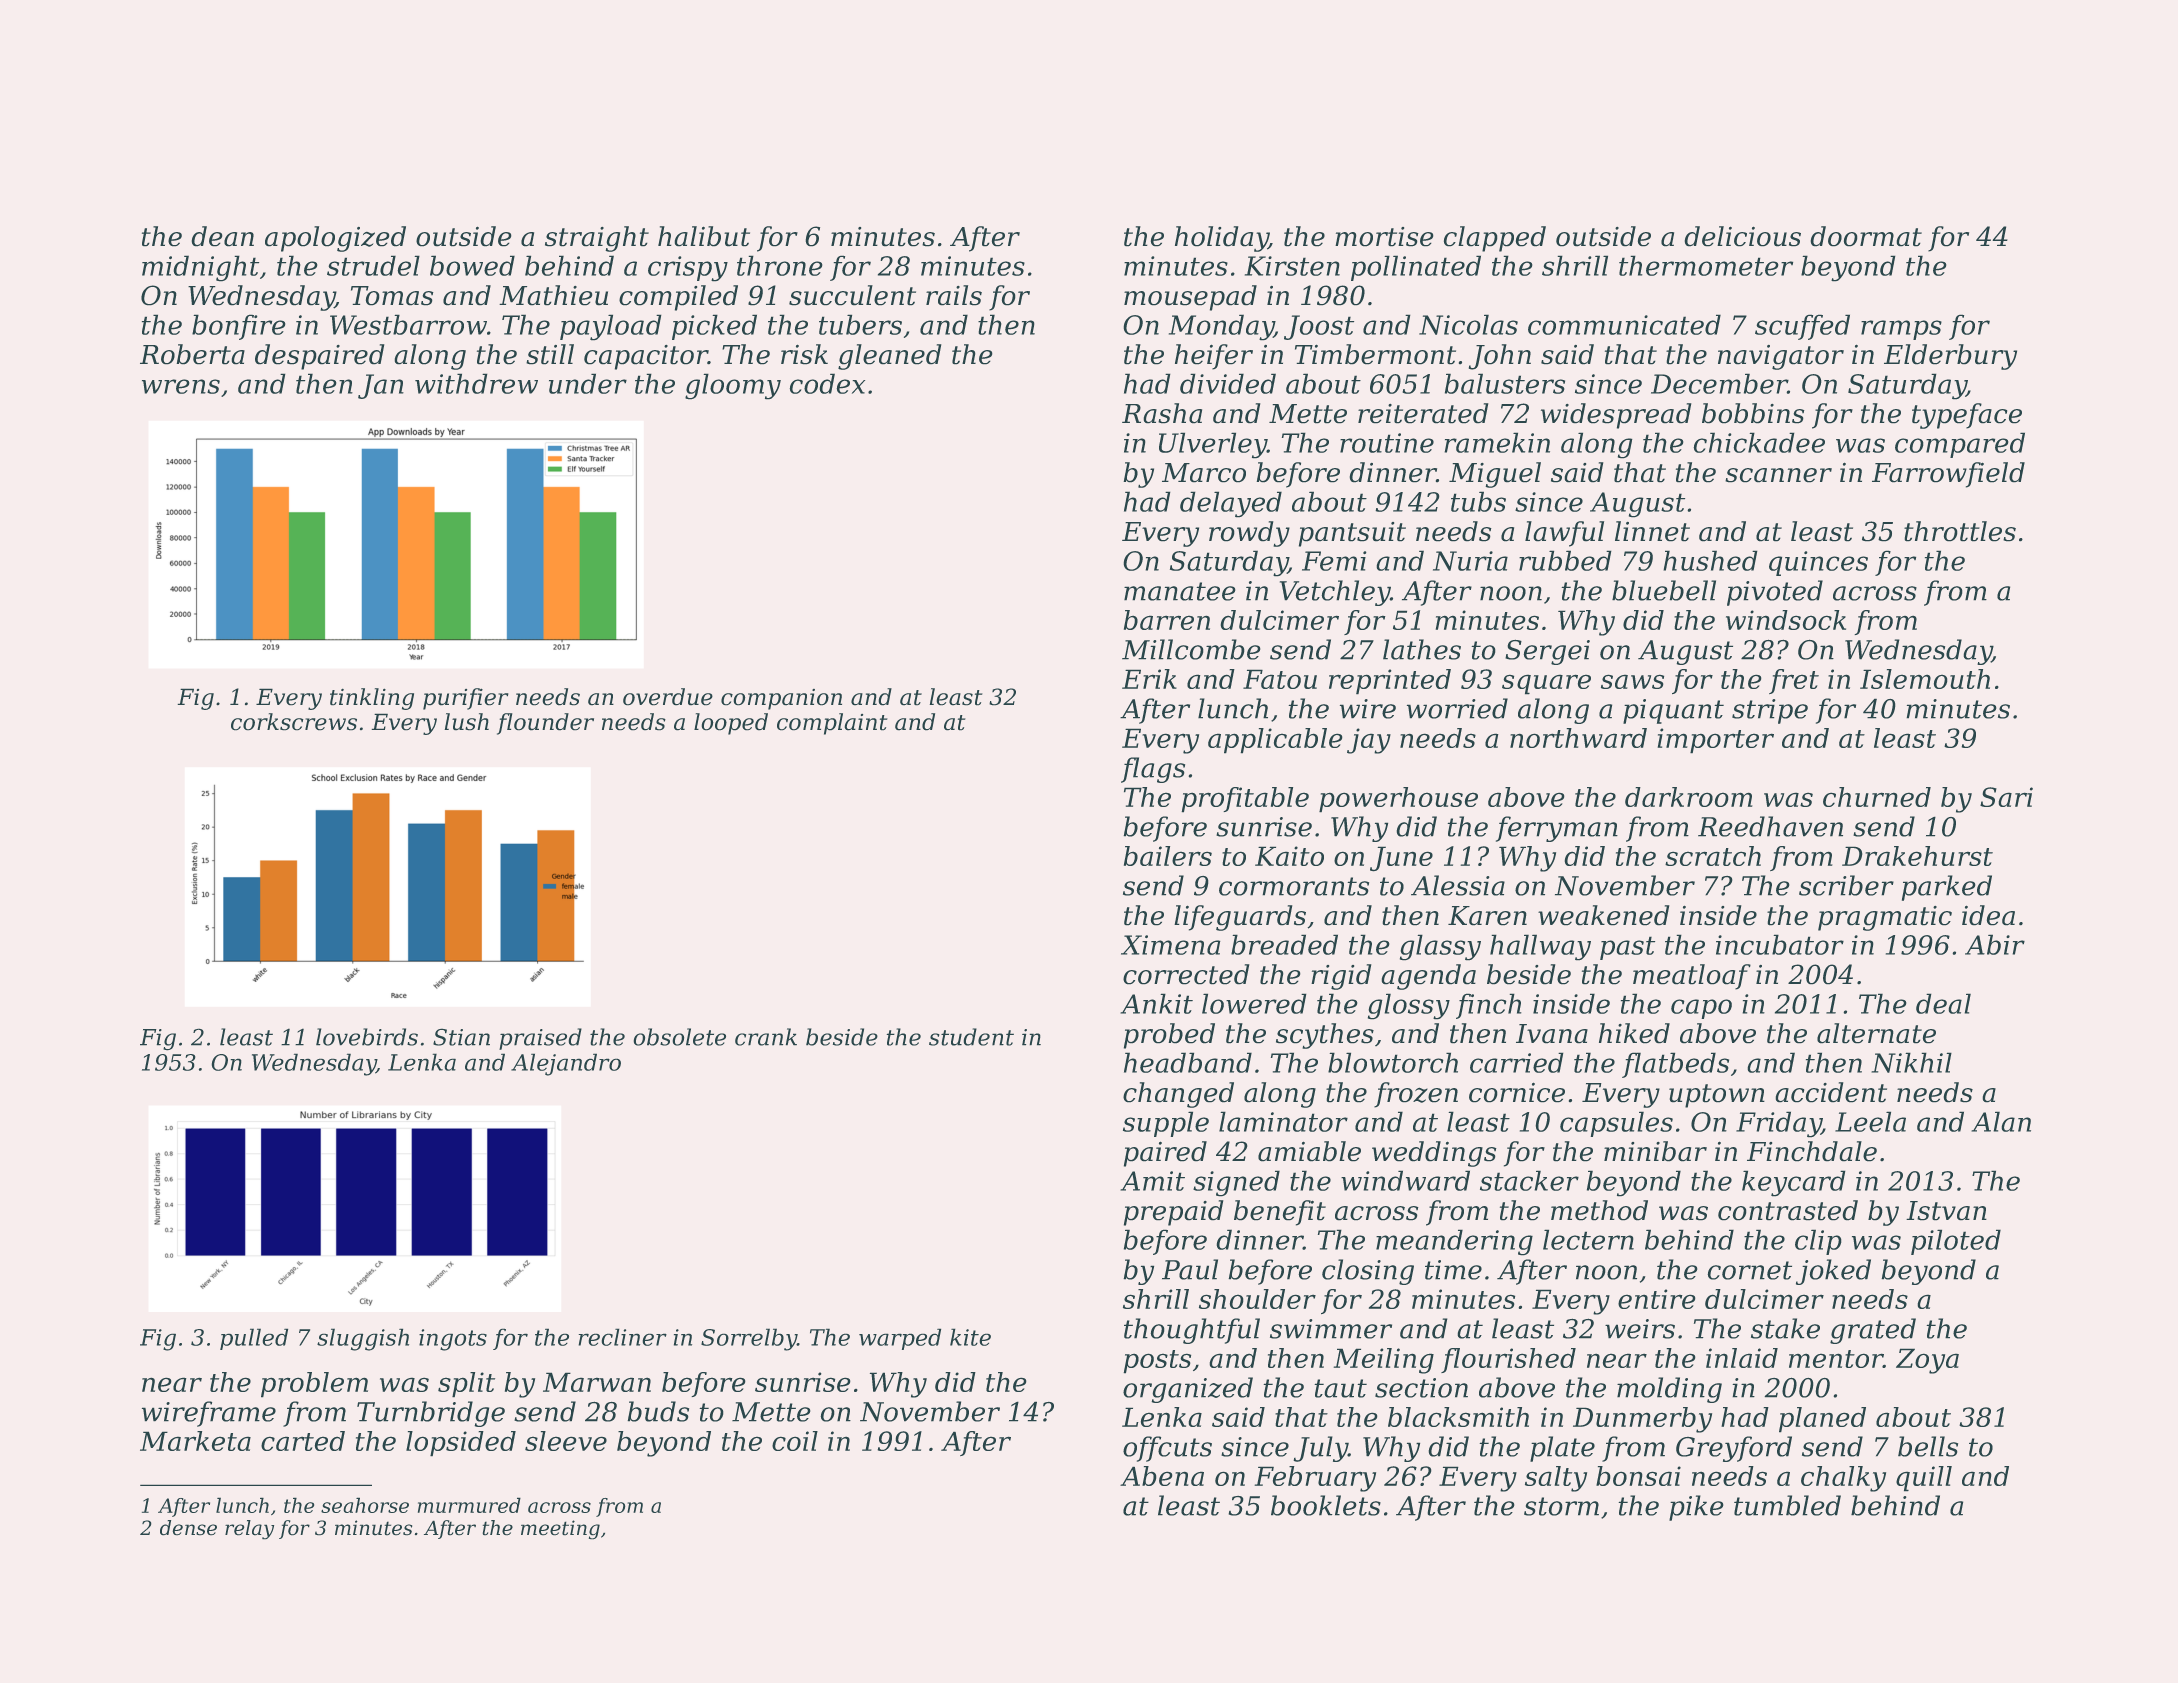 The height and width of the screenshot is (1683, 2178). What do you see at coordinates (1168, 856) in the screenshot?
I see `bailers` at bounding box center [1168, 856].
